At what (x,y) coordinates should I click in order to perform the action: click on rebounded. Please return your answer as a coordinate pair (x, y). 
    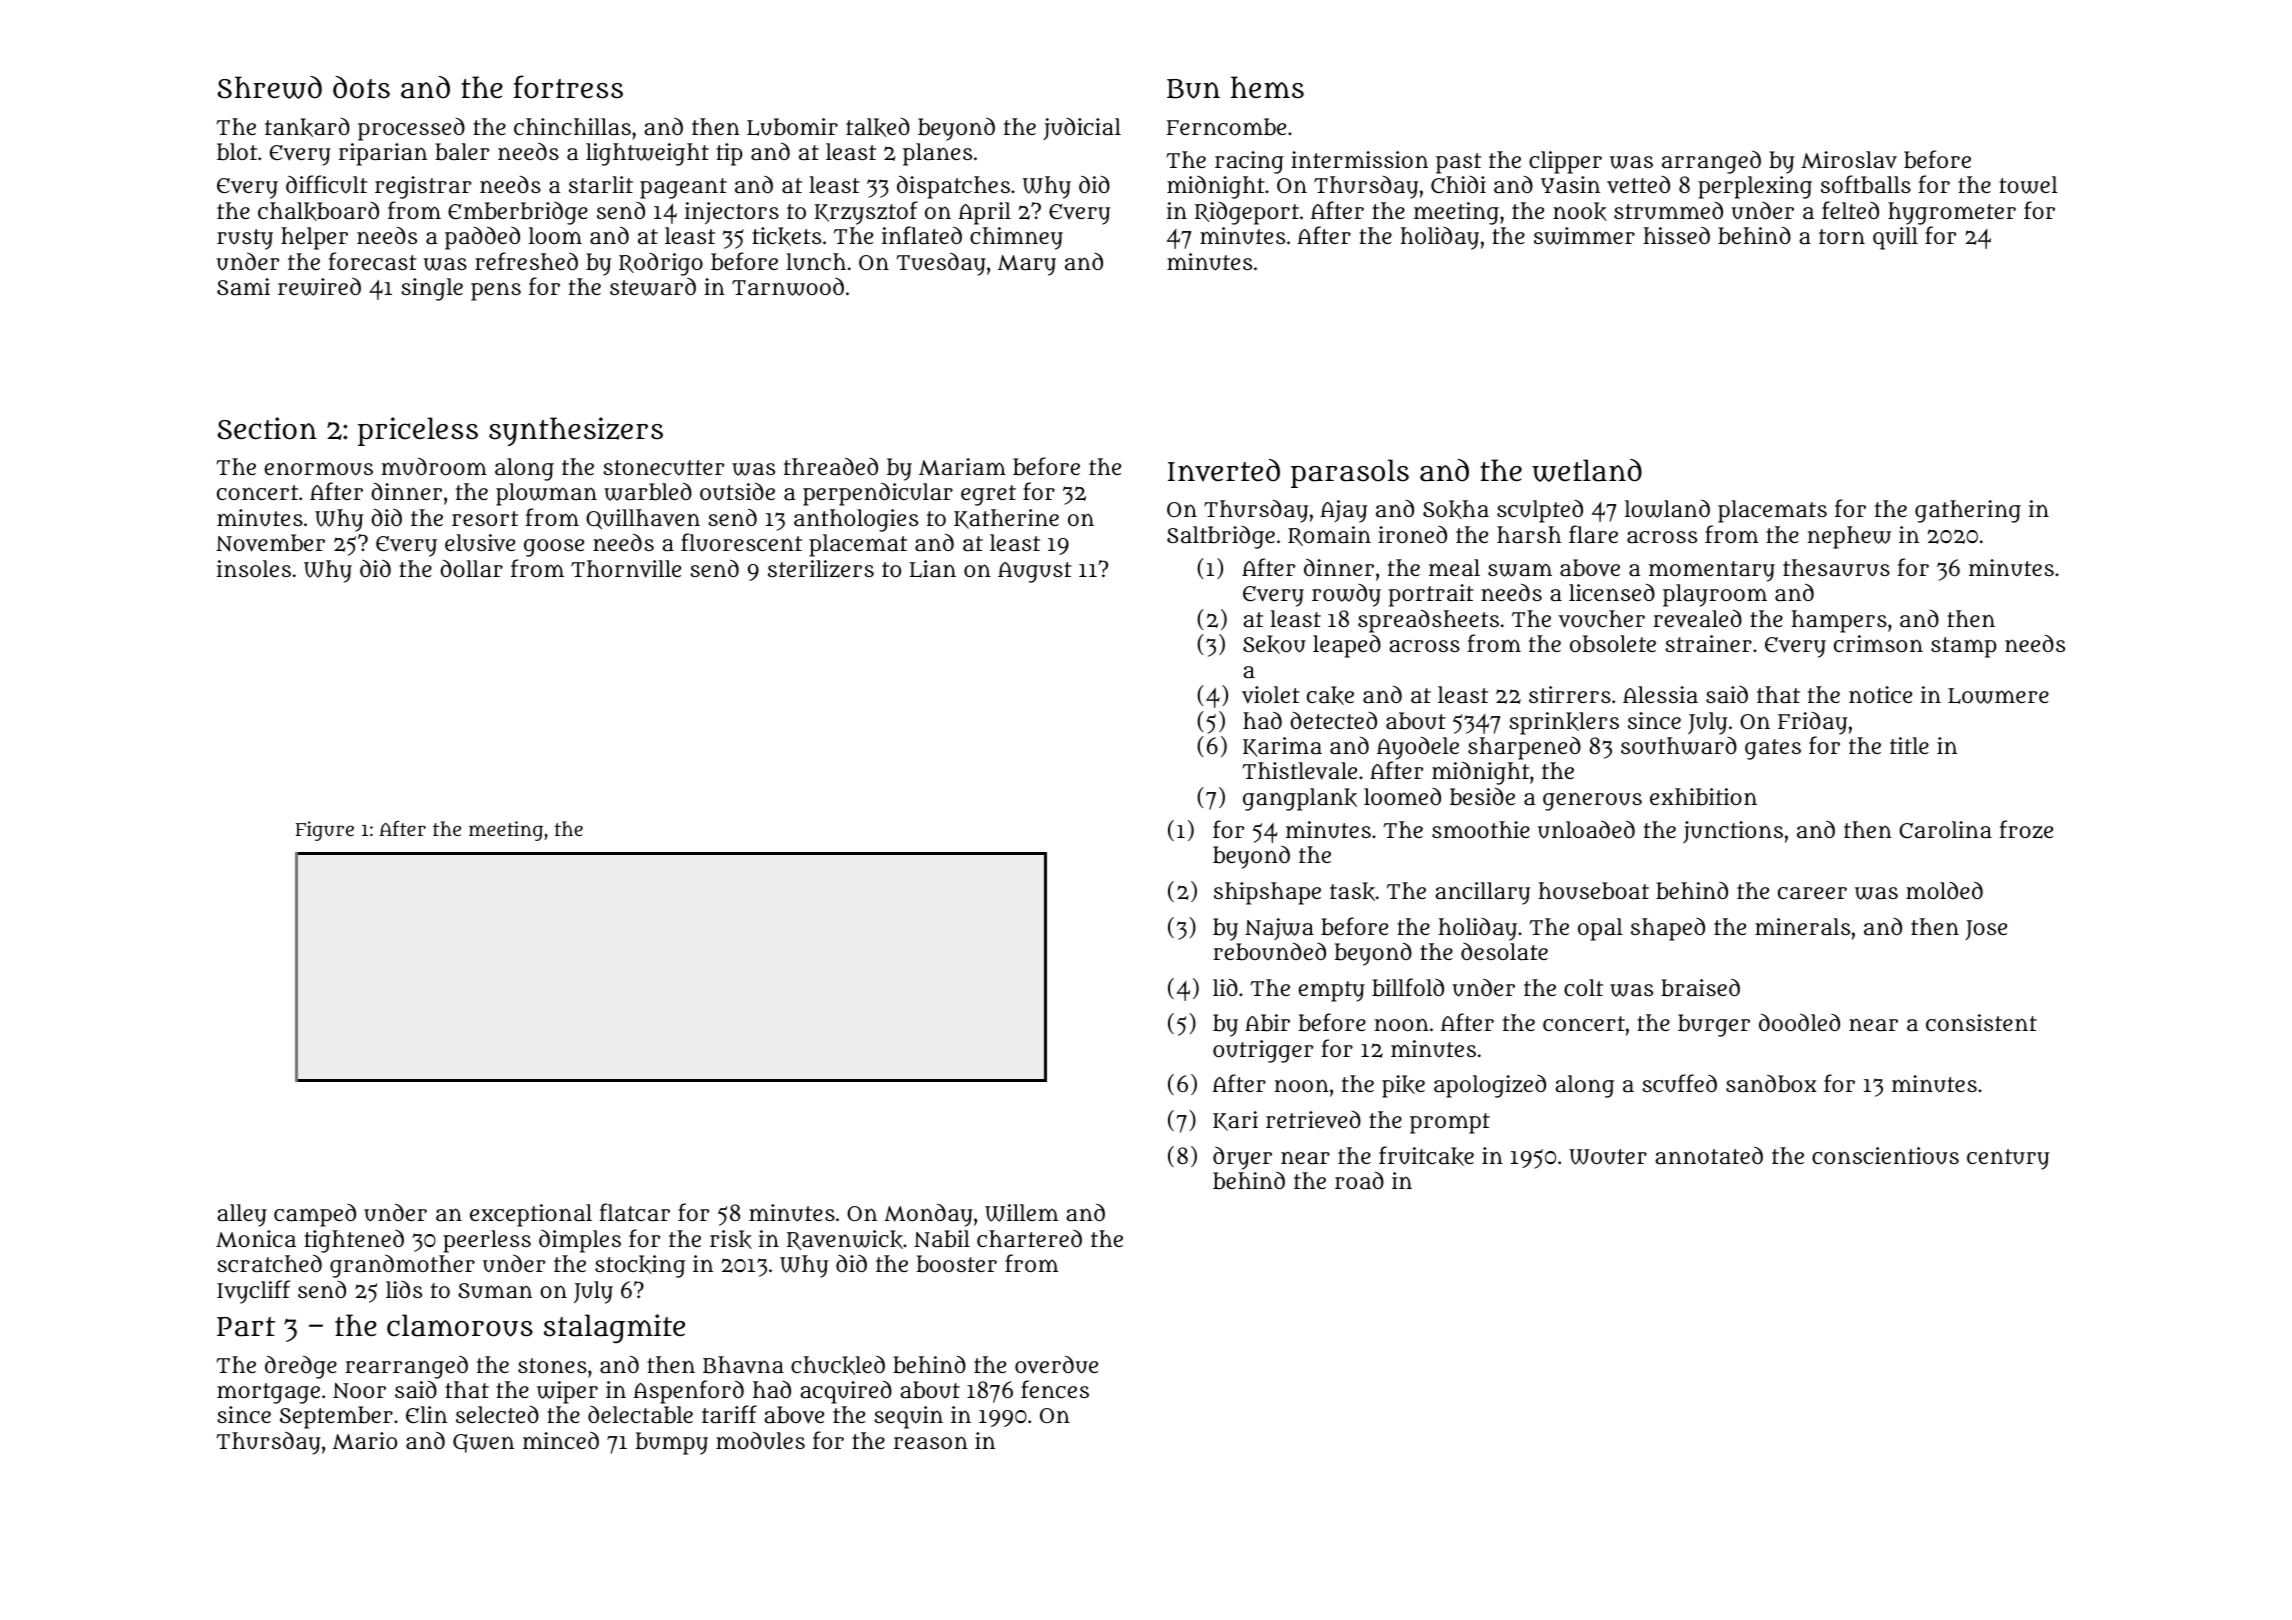
    Looking at the image, I should click on (1269, 952).
